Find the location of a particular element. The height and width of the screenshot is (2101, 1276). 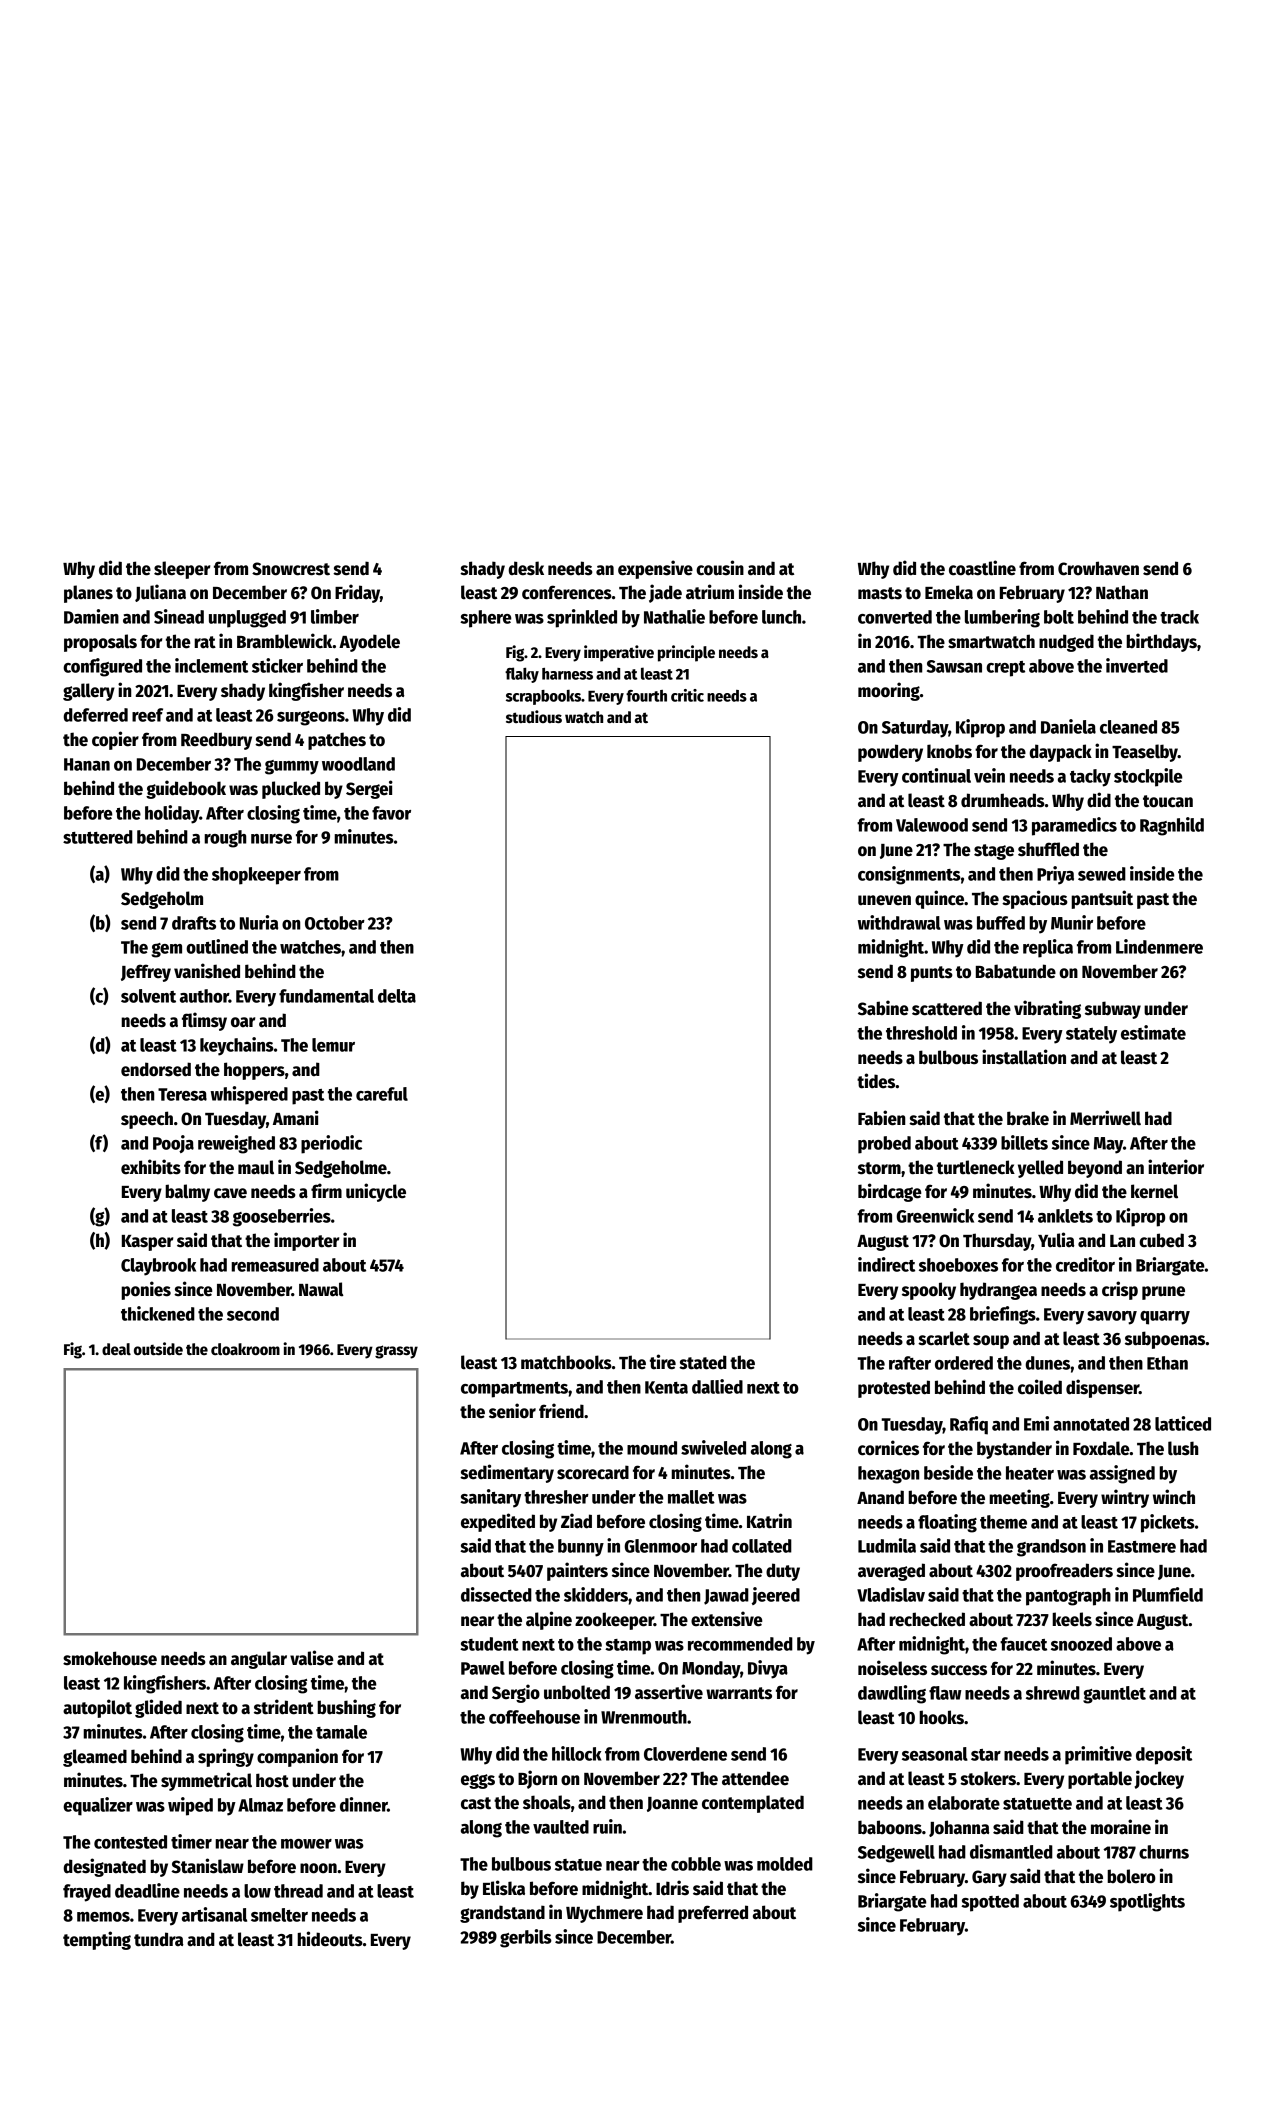

senior is located at coordinates (512, 1411).
